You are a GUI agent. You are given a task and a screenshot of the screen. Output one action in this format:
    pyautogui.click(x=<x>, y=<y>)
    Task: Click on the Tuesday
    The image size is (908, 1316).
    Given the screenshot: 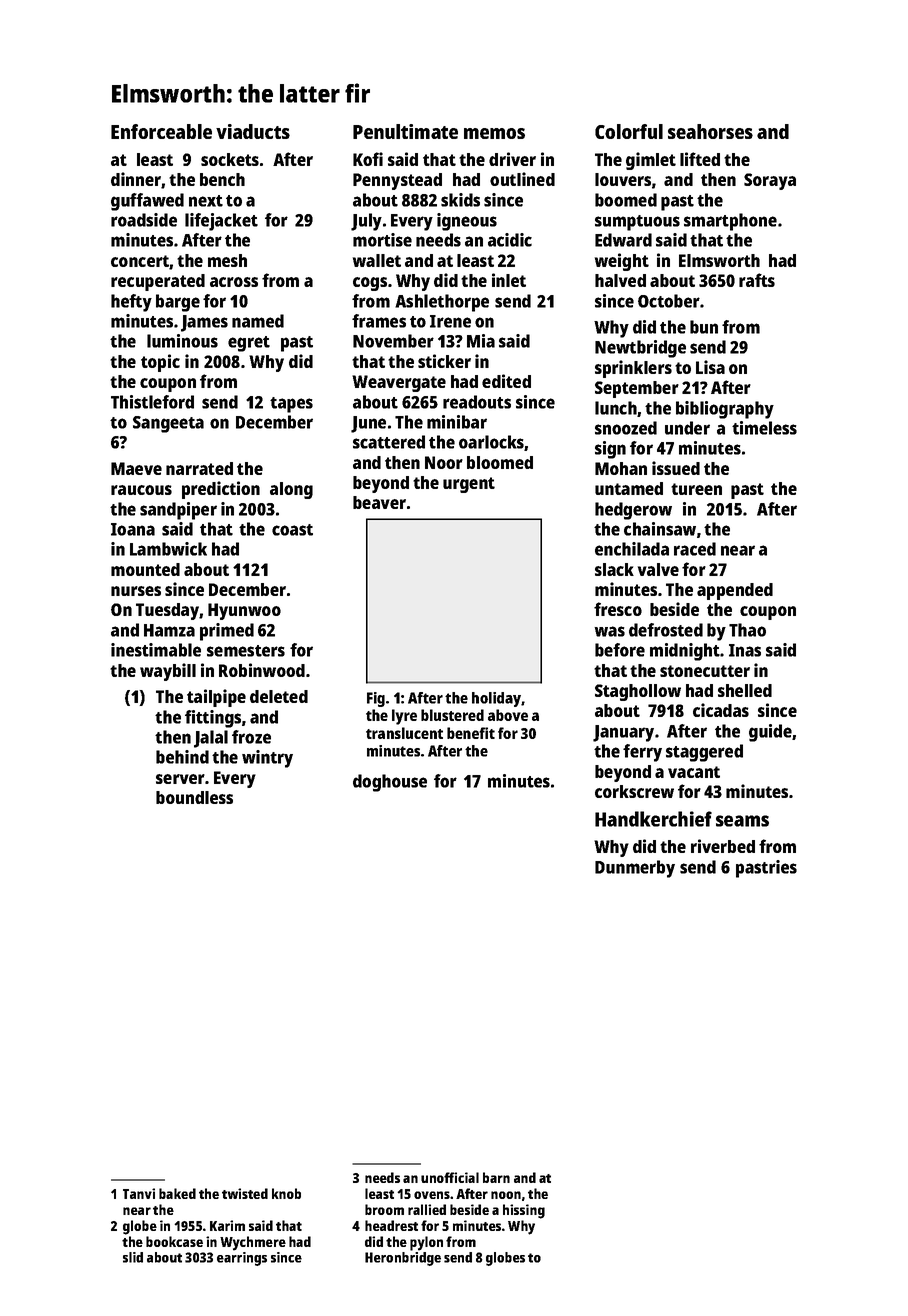 What is the action you would take?
    pyautogui.click(x=168, y=611)
